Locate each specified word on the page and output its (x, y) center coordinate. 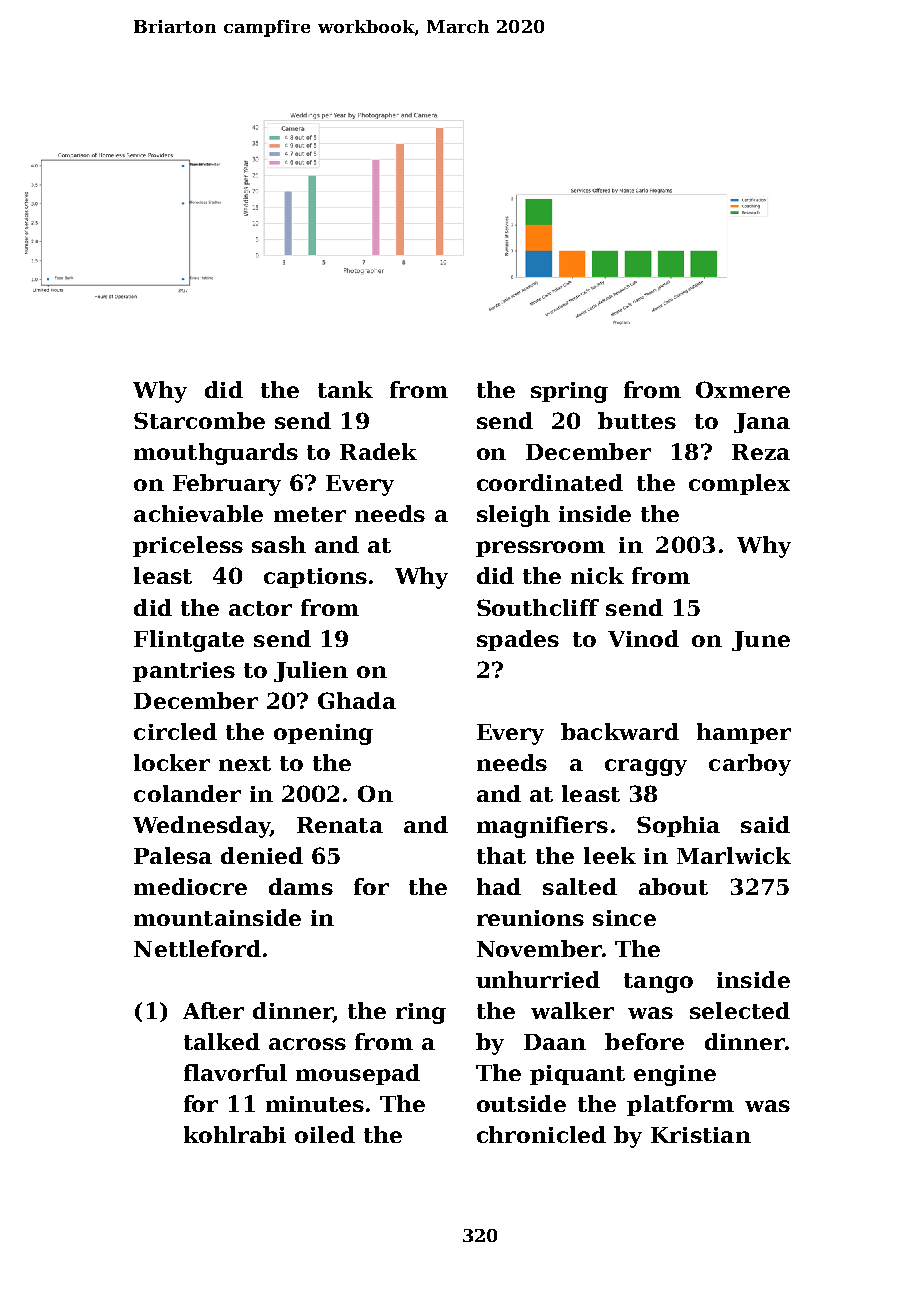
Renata (340, 825)
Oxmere (743, 389)
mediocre (190, 886)
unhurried (538, 979)
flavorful (235, 1072)
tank (345, 389)
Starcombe (199, 420)
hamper (744, 733)
